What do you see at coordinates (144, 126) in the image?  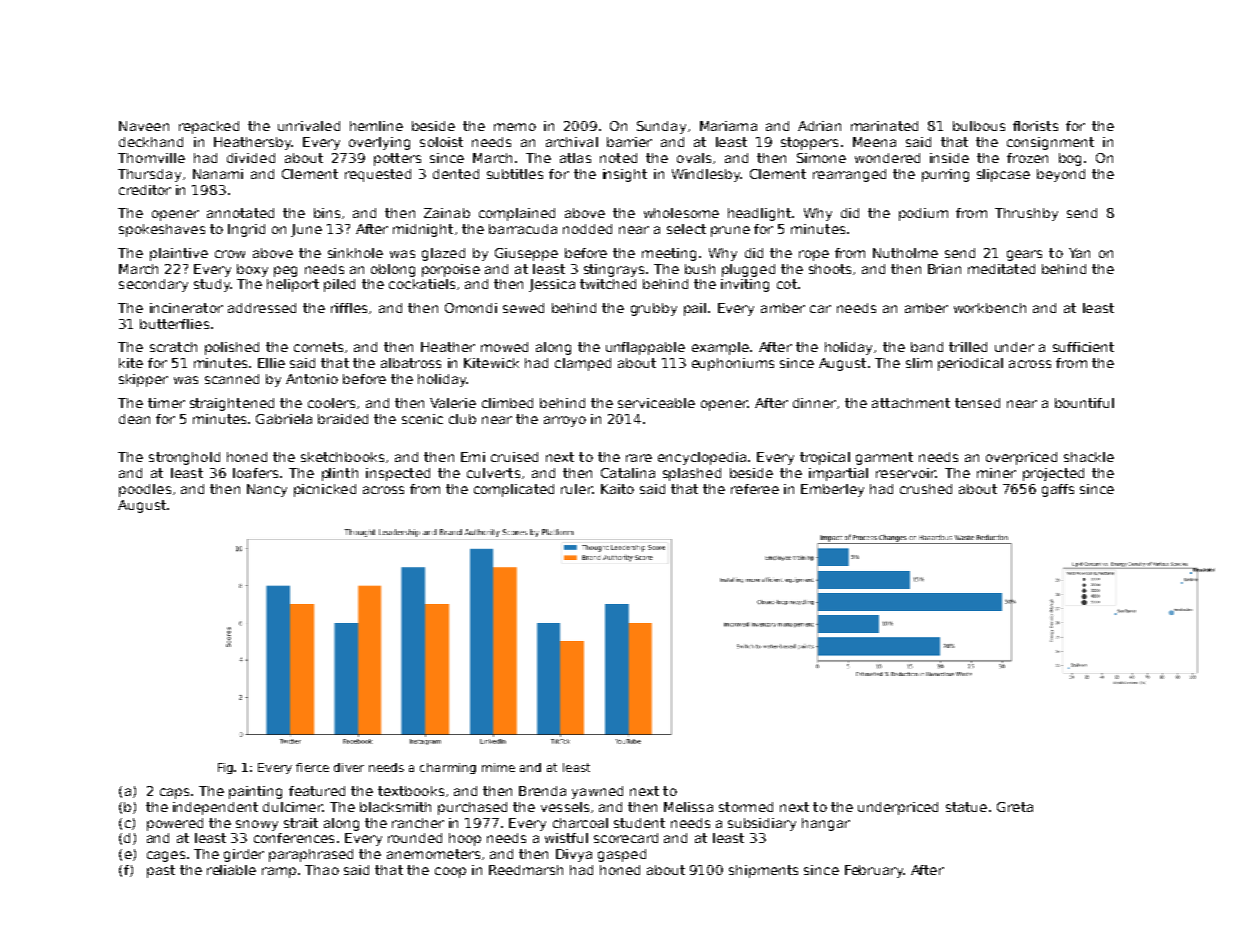 I see `Naveen` at bounding box center [144, 126].
